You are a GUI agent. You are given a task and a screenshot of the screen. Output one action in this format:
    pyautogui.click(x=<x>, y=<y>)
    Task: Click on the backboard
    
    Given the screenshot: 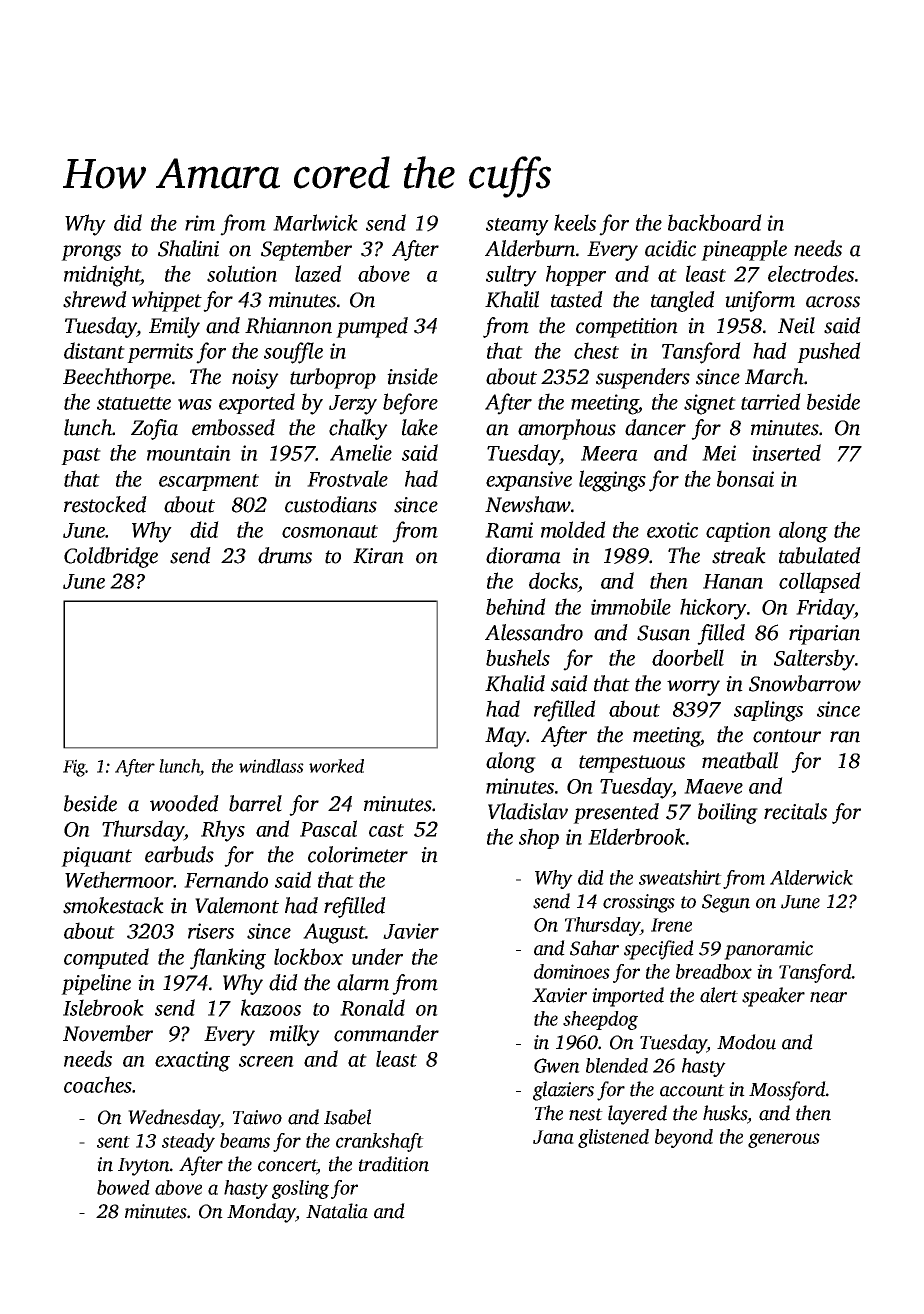 What is the action you would take?
    pyautogui.click(x=715, y=222)
